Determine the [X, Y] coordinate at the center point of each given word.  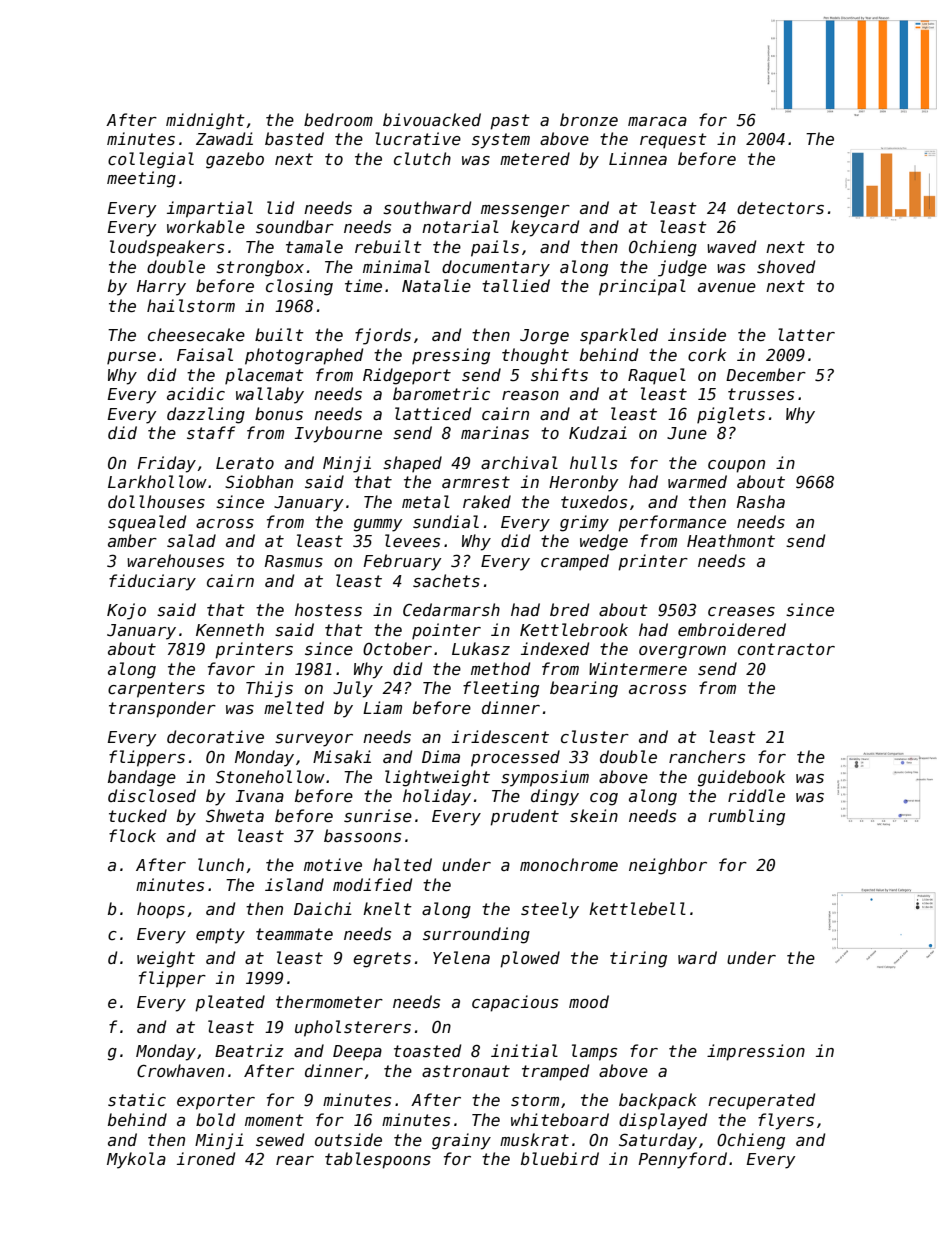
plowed [530, 959]
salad [191, 540]
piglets [731, 415]
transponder [162, 709]
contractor [786, 649]
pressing [451, 356]
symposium [545, 778]
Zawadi [224, 138]
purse [131, 358]
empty [220, 936]
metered [535, 158]
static [137, 1099]
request [673, 141]
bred [569, 609]
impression [756, 1052]
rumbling [746, 817]
